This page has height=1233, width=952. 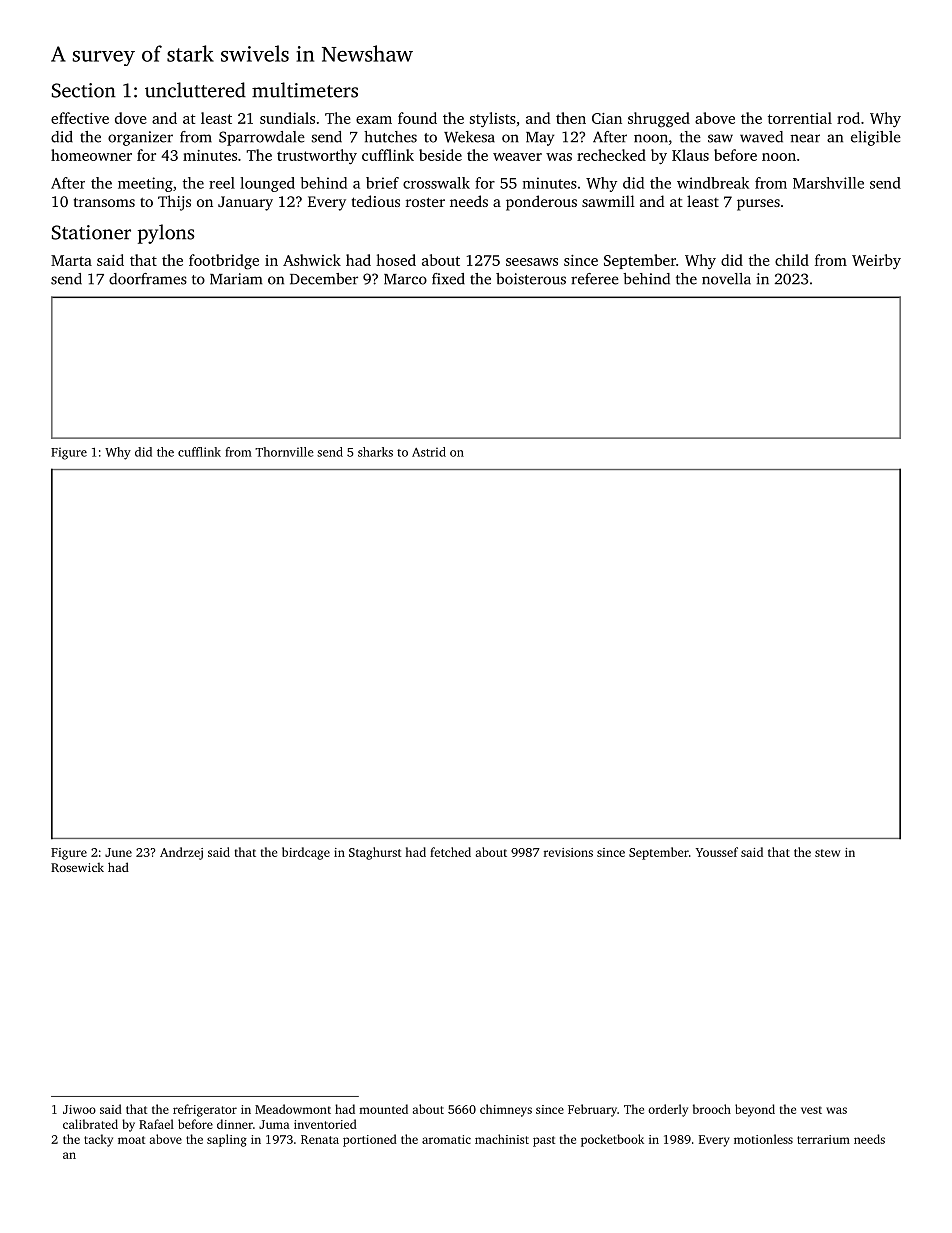 What do you see at coordinates (571, 118) in the page?
I see `then` at bounding box center [571, 118].
